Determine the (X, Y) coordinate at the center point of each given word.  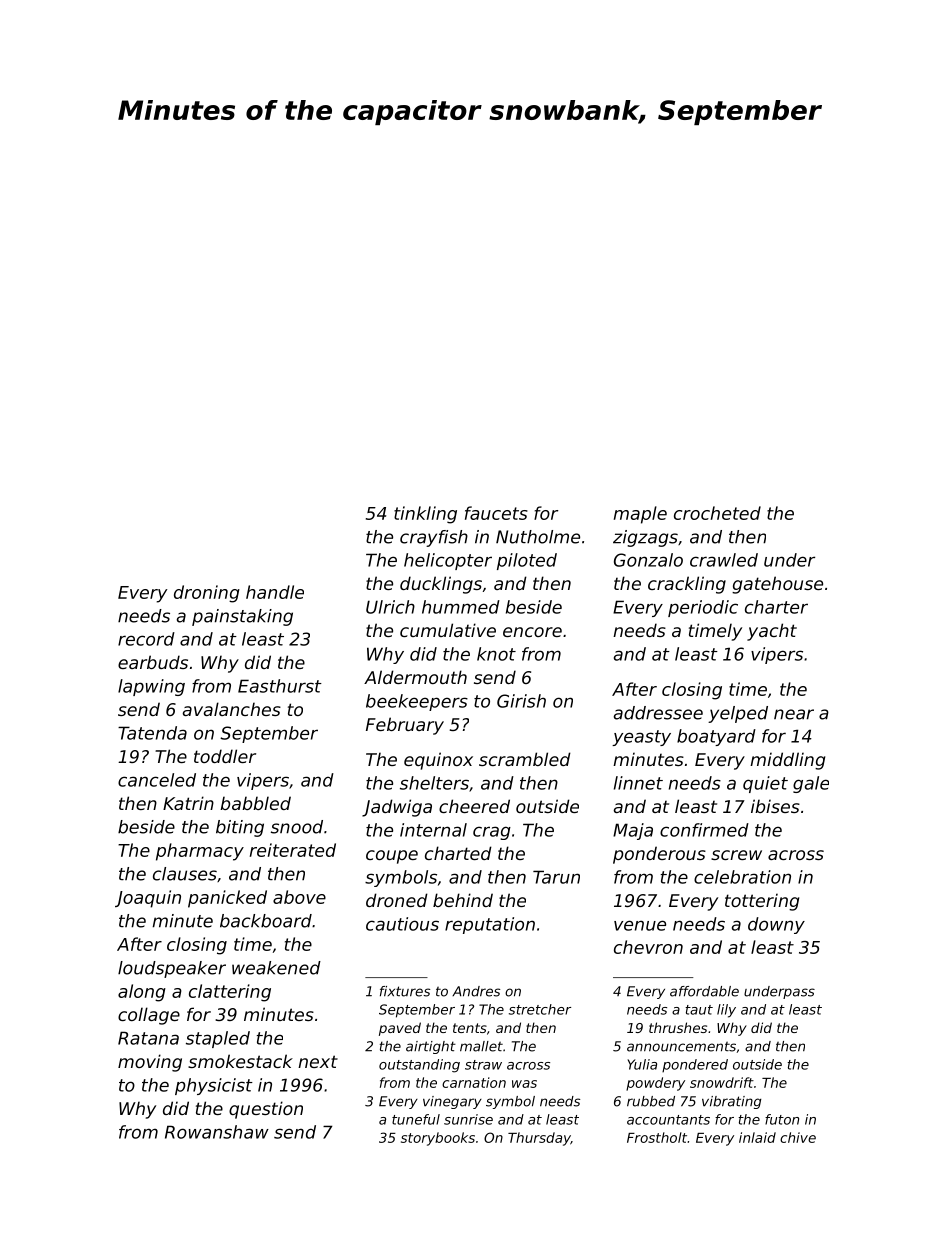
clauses (185, 874)
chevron (648, 947)
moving (150, 1063)
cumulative (448, 630)
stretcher (540, 1009)
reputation (490, 925)
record (146, 639)
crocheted (717, 513)
